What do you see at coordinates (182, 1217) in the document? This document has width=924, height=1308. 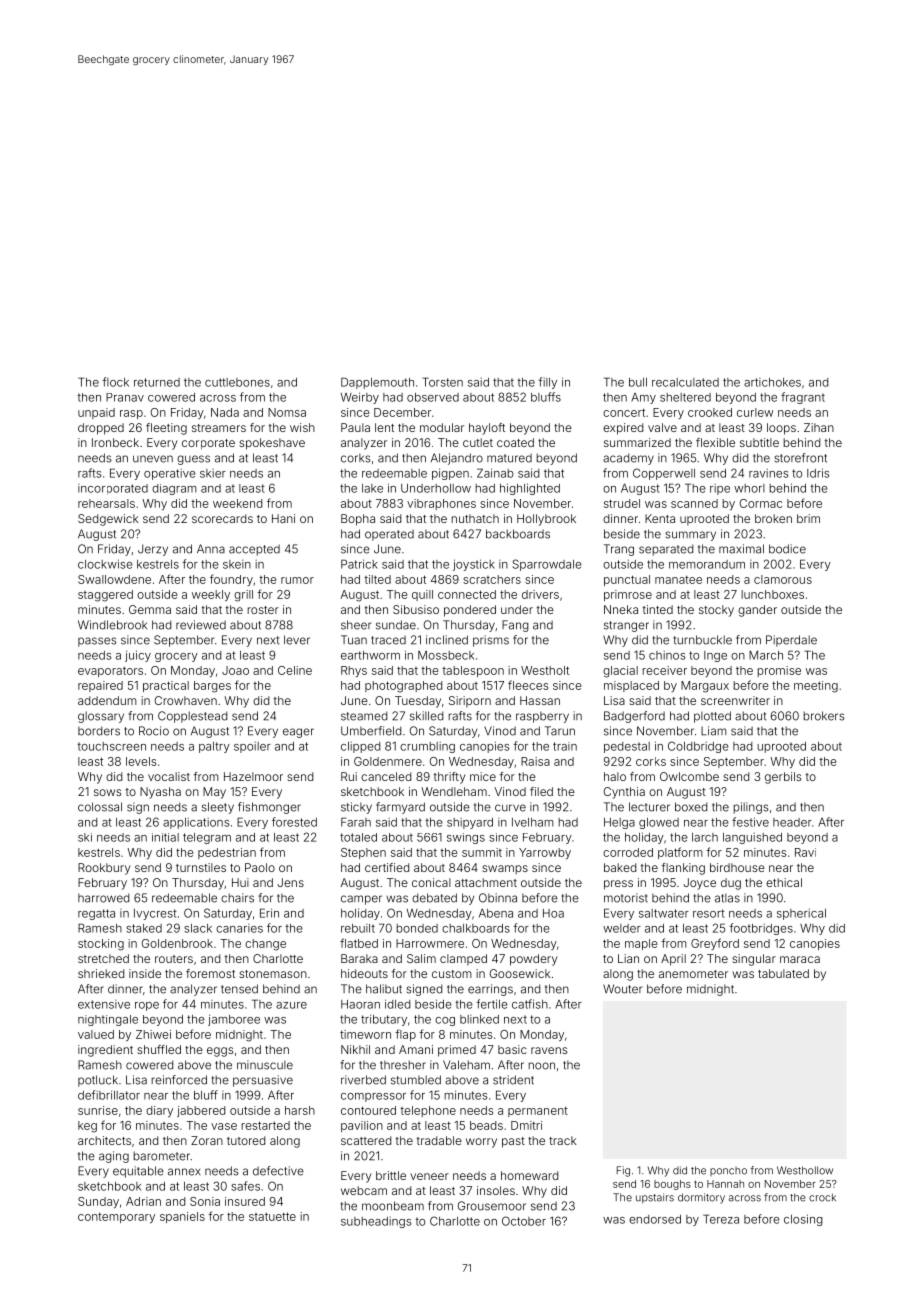 I see `spaniels` at bounding box center [182, 1217].
